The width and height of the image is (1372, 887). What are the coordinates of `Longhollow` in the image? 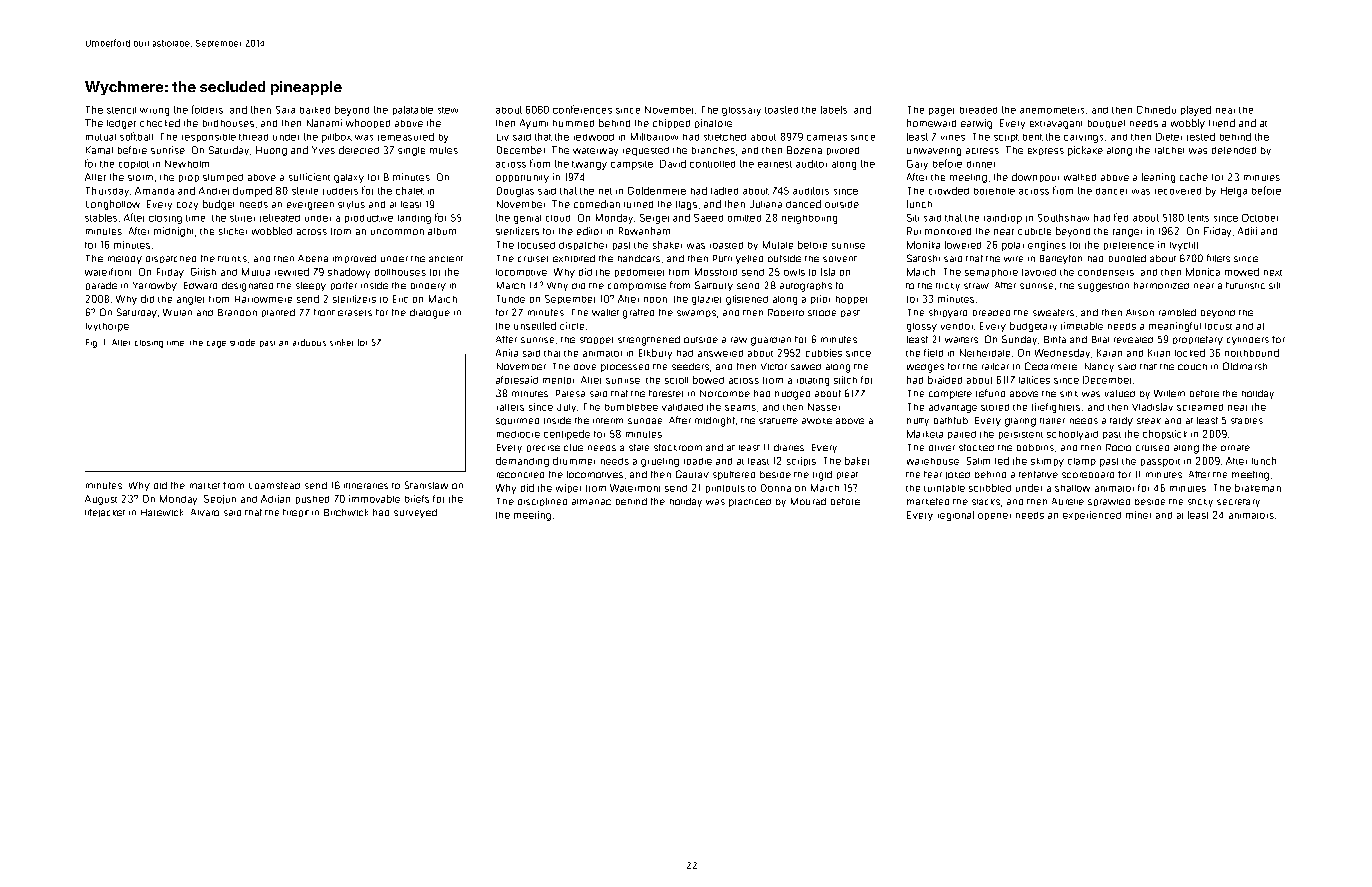 It's located at (113, 205).
